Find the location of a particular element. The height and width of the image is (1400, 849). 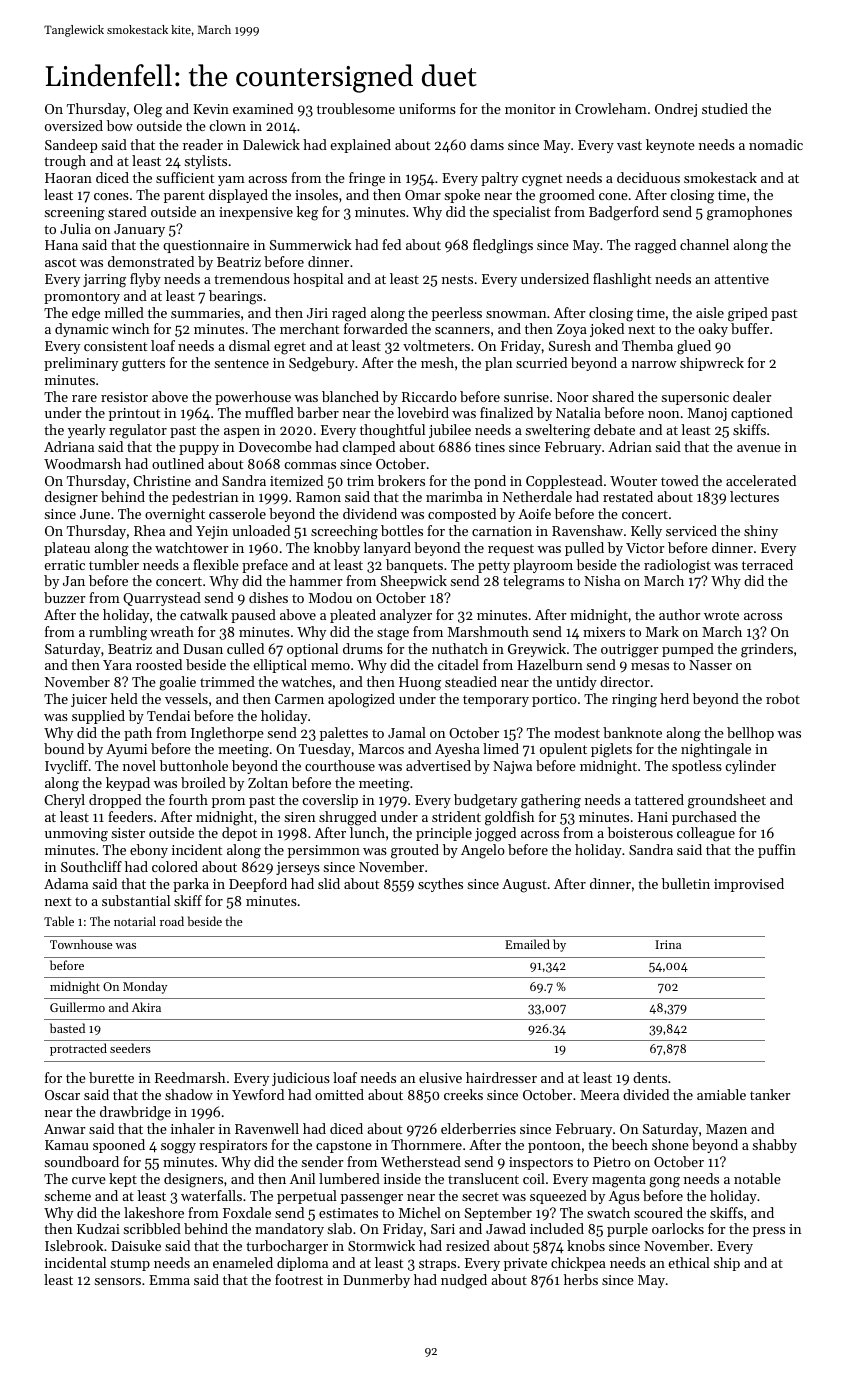

grinders is located at coordinates (767, 650).
